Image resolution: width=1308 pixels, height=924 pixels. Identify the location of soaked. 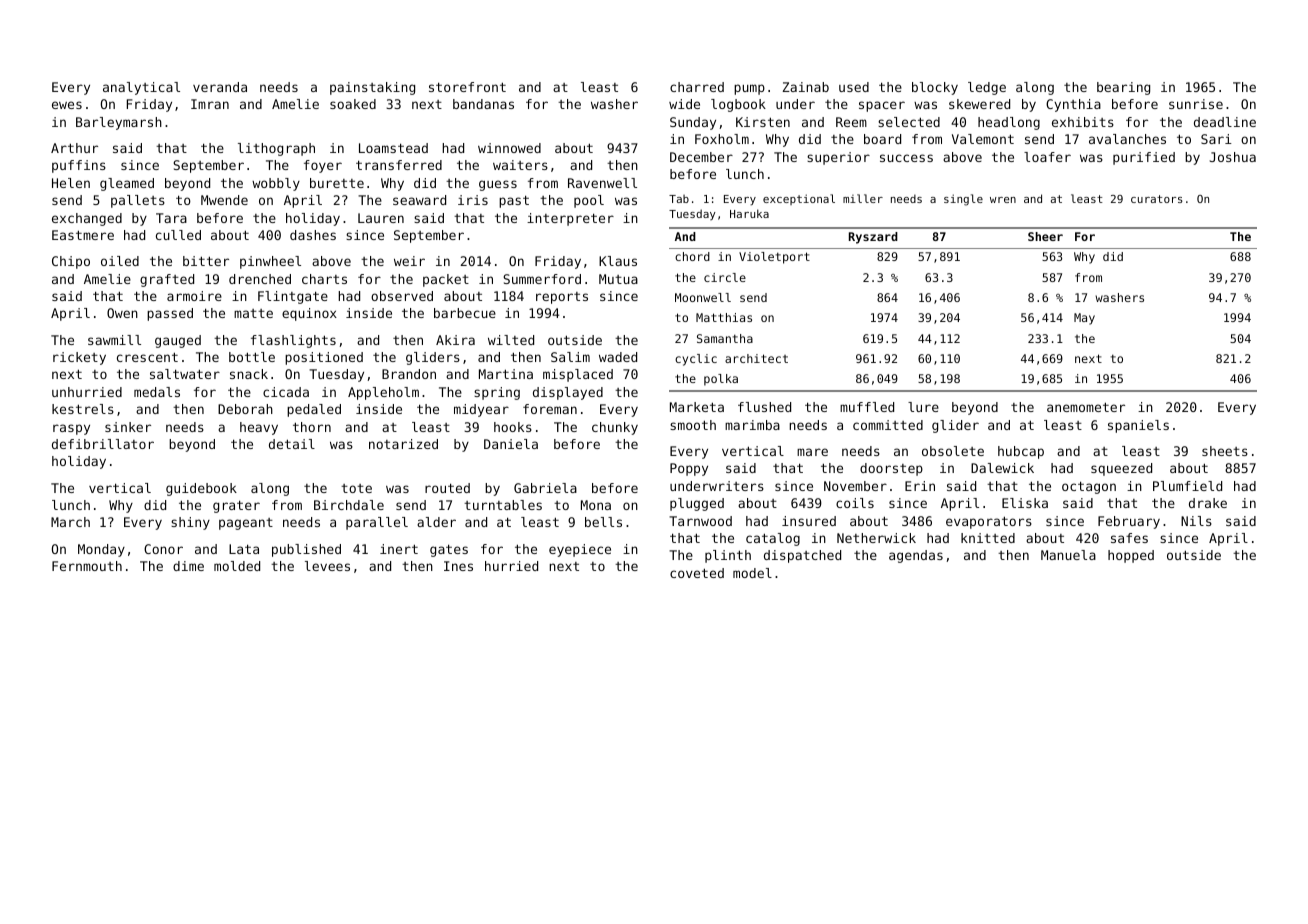
(353, 104).
